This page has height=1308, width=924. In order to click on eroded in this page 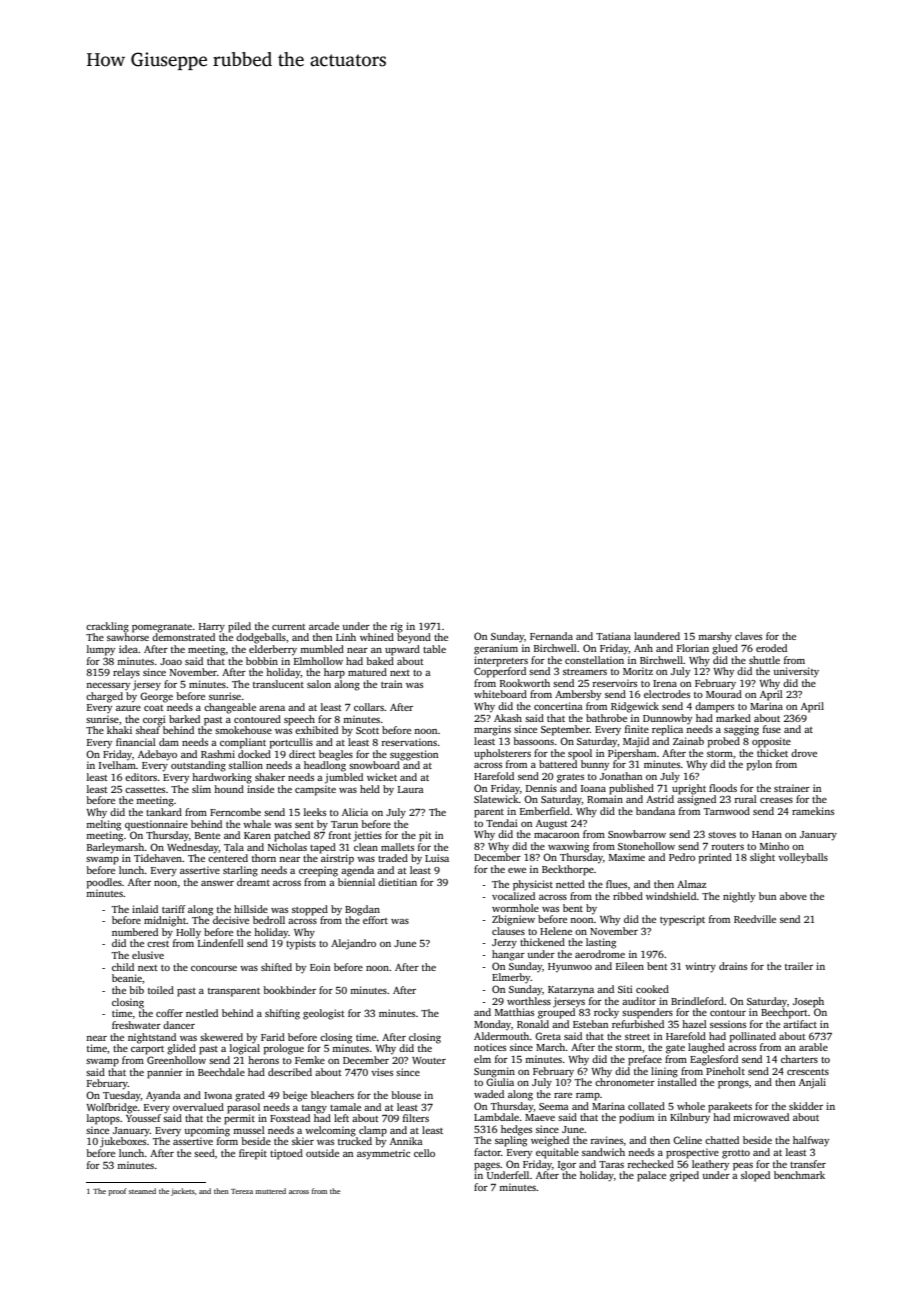, I will do `click(771, 648)`.
